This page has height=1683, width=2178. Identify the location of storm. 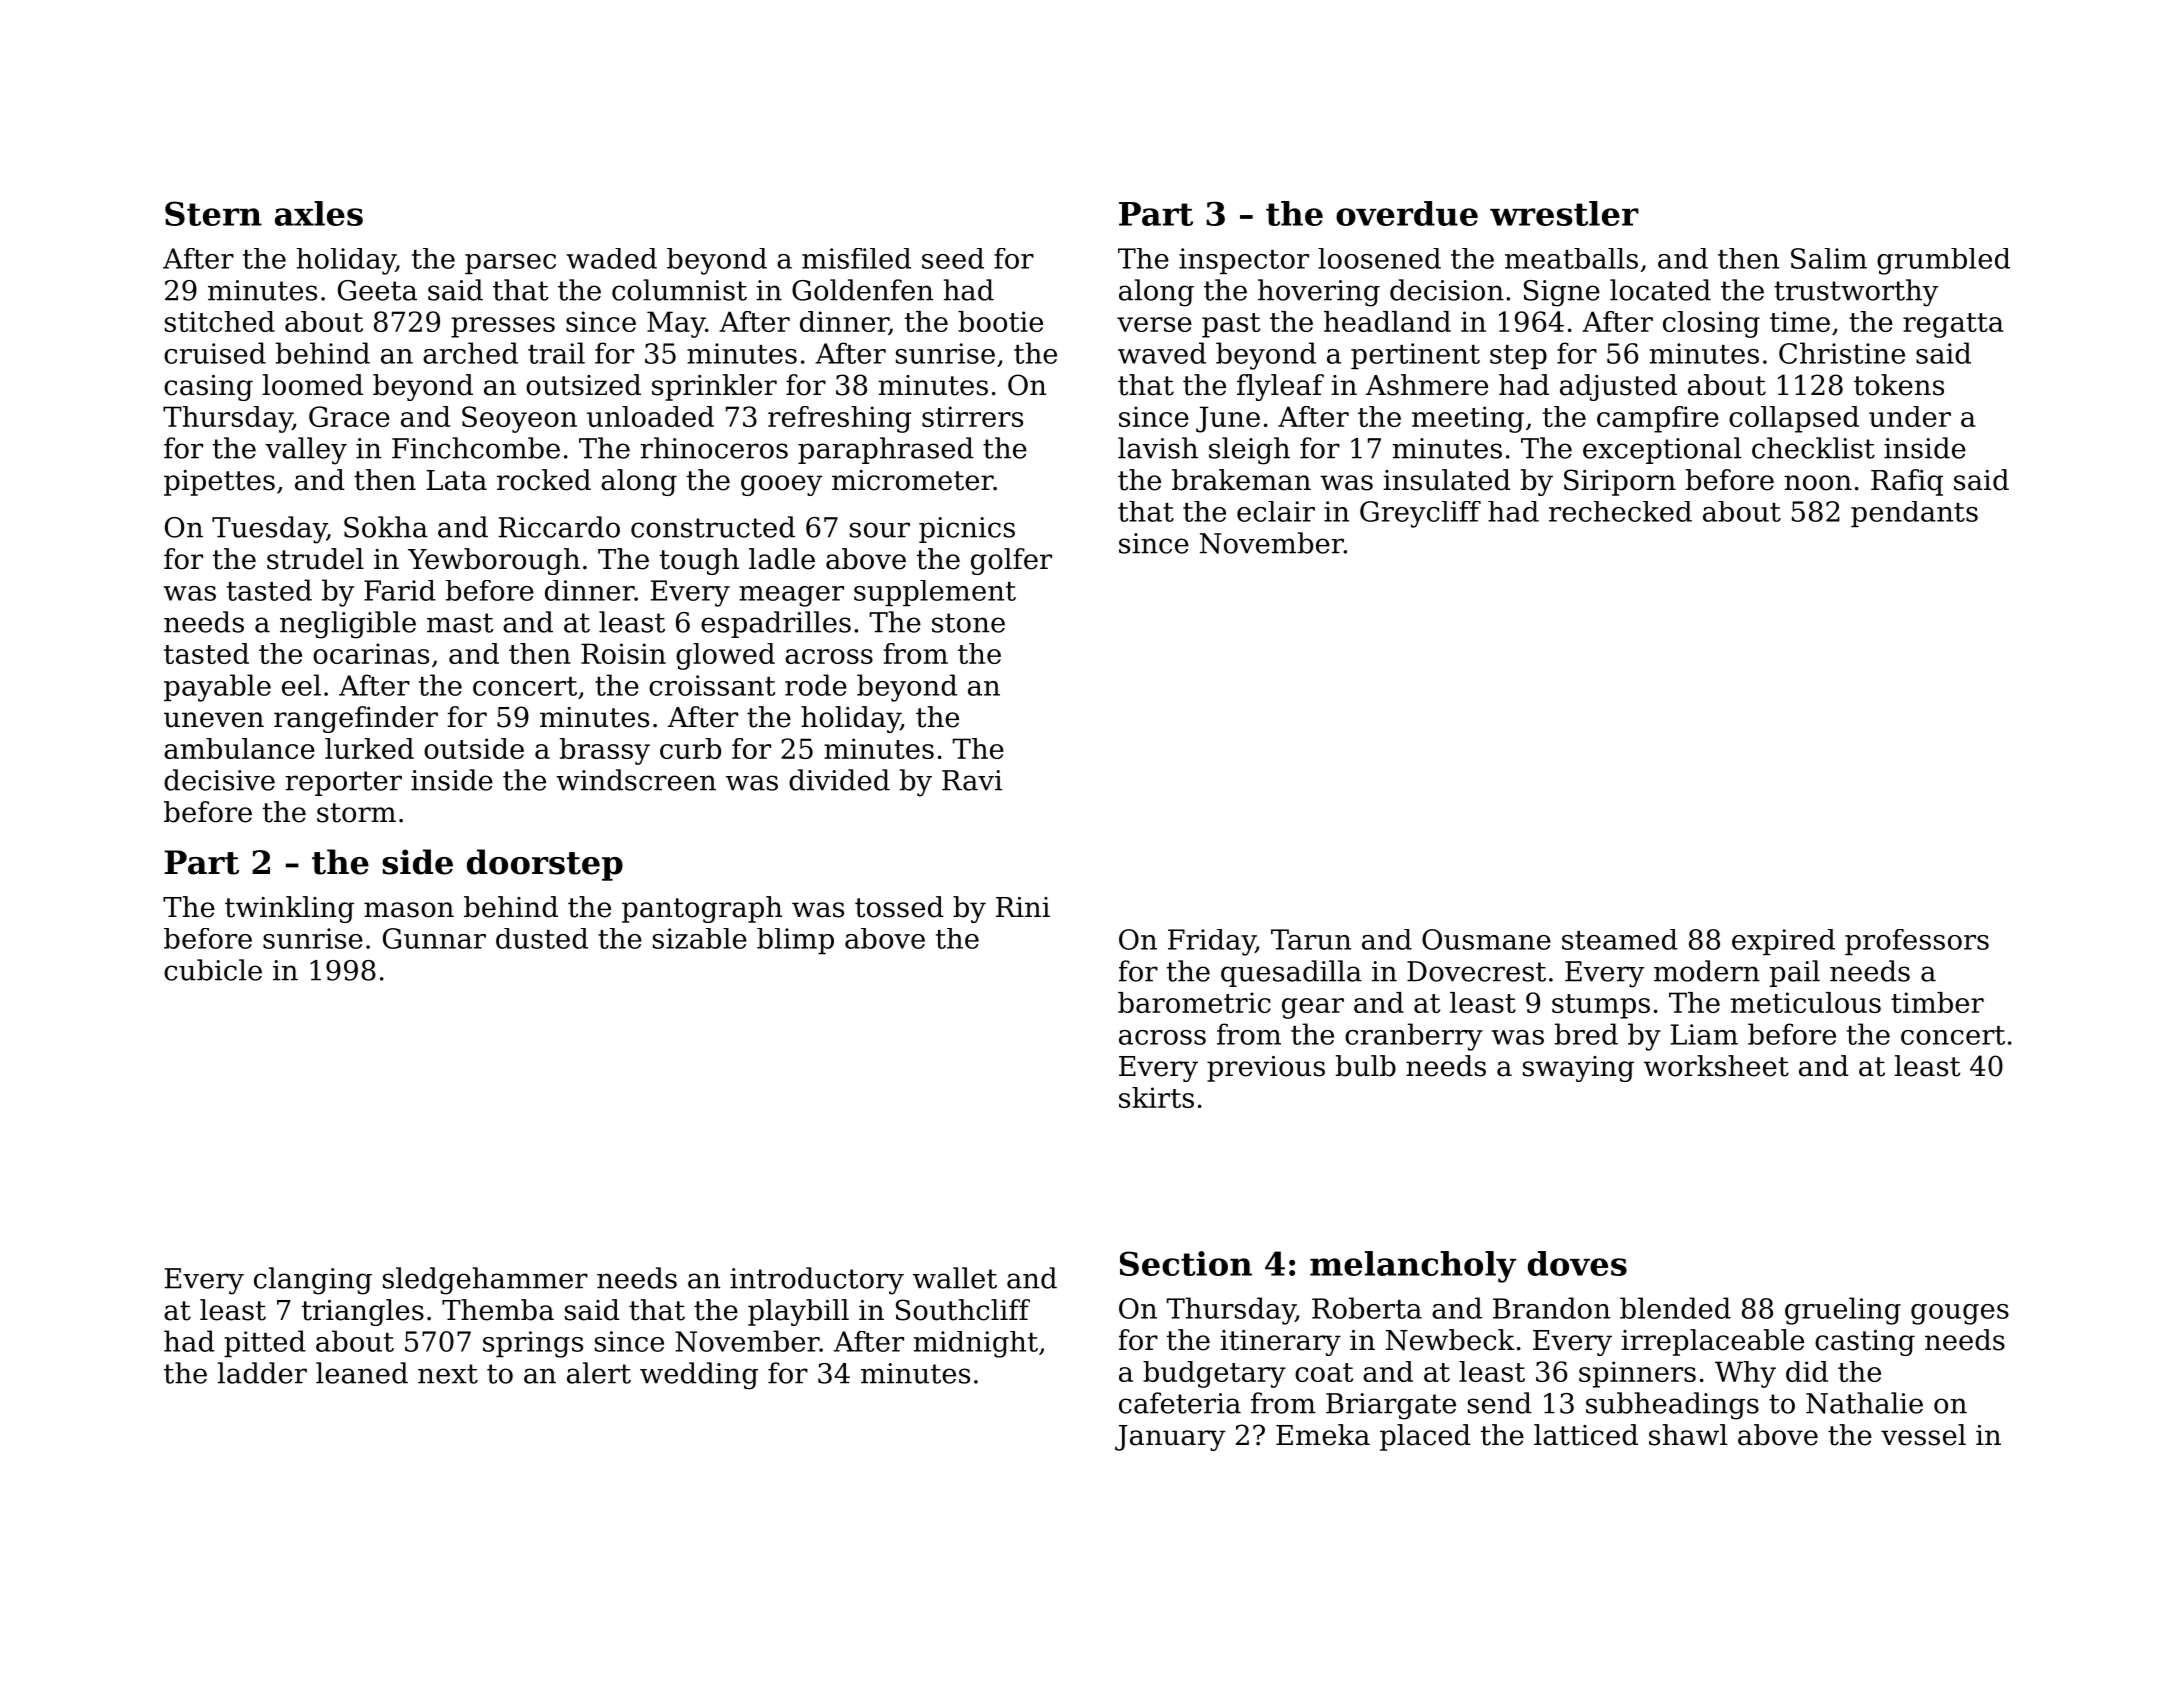
(356, 813).
